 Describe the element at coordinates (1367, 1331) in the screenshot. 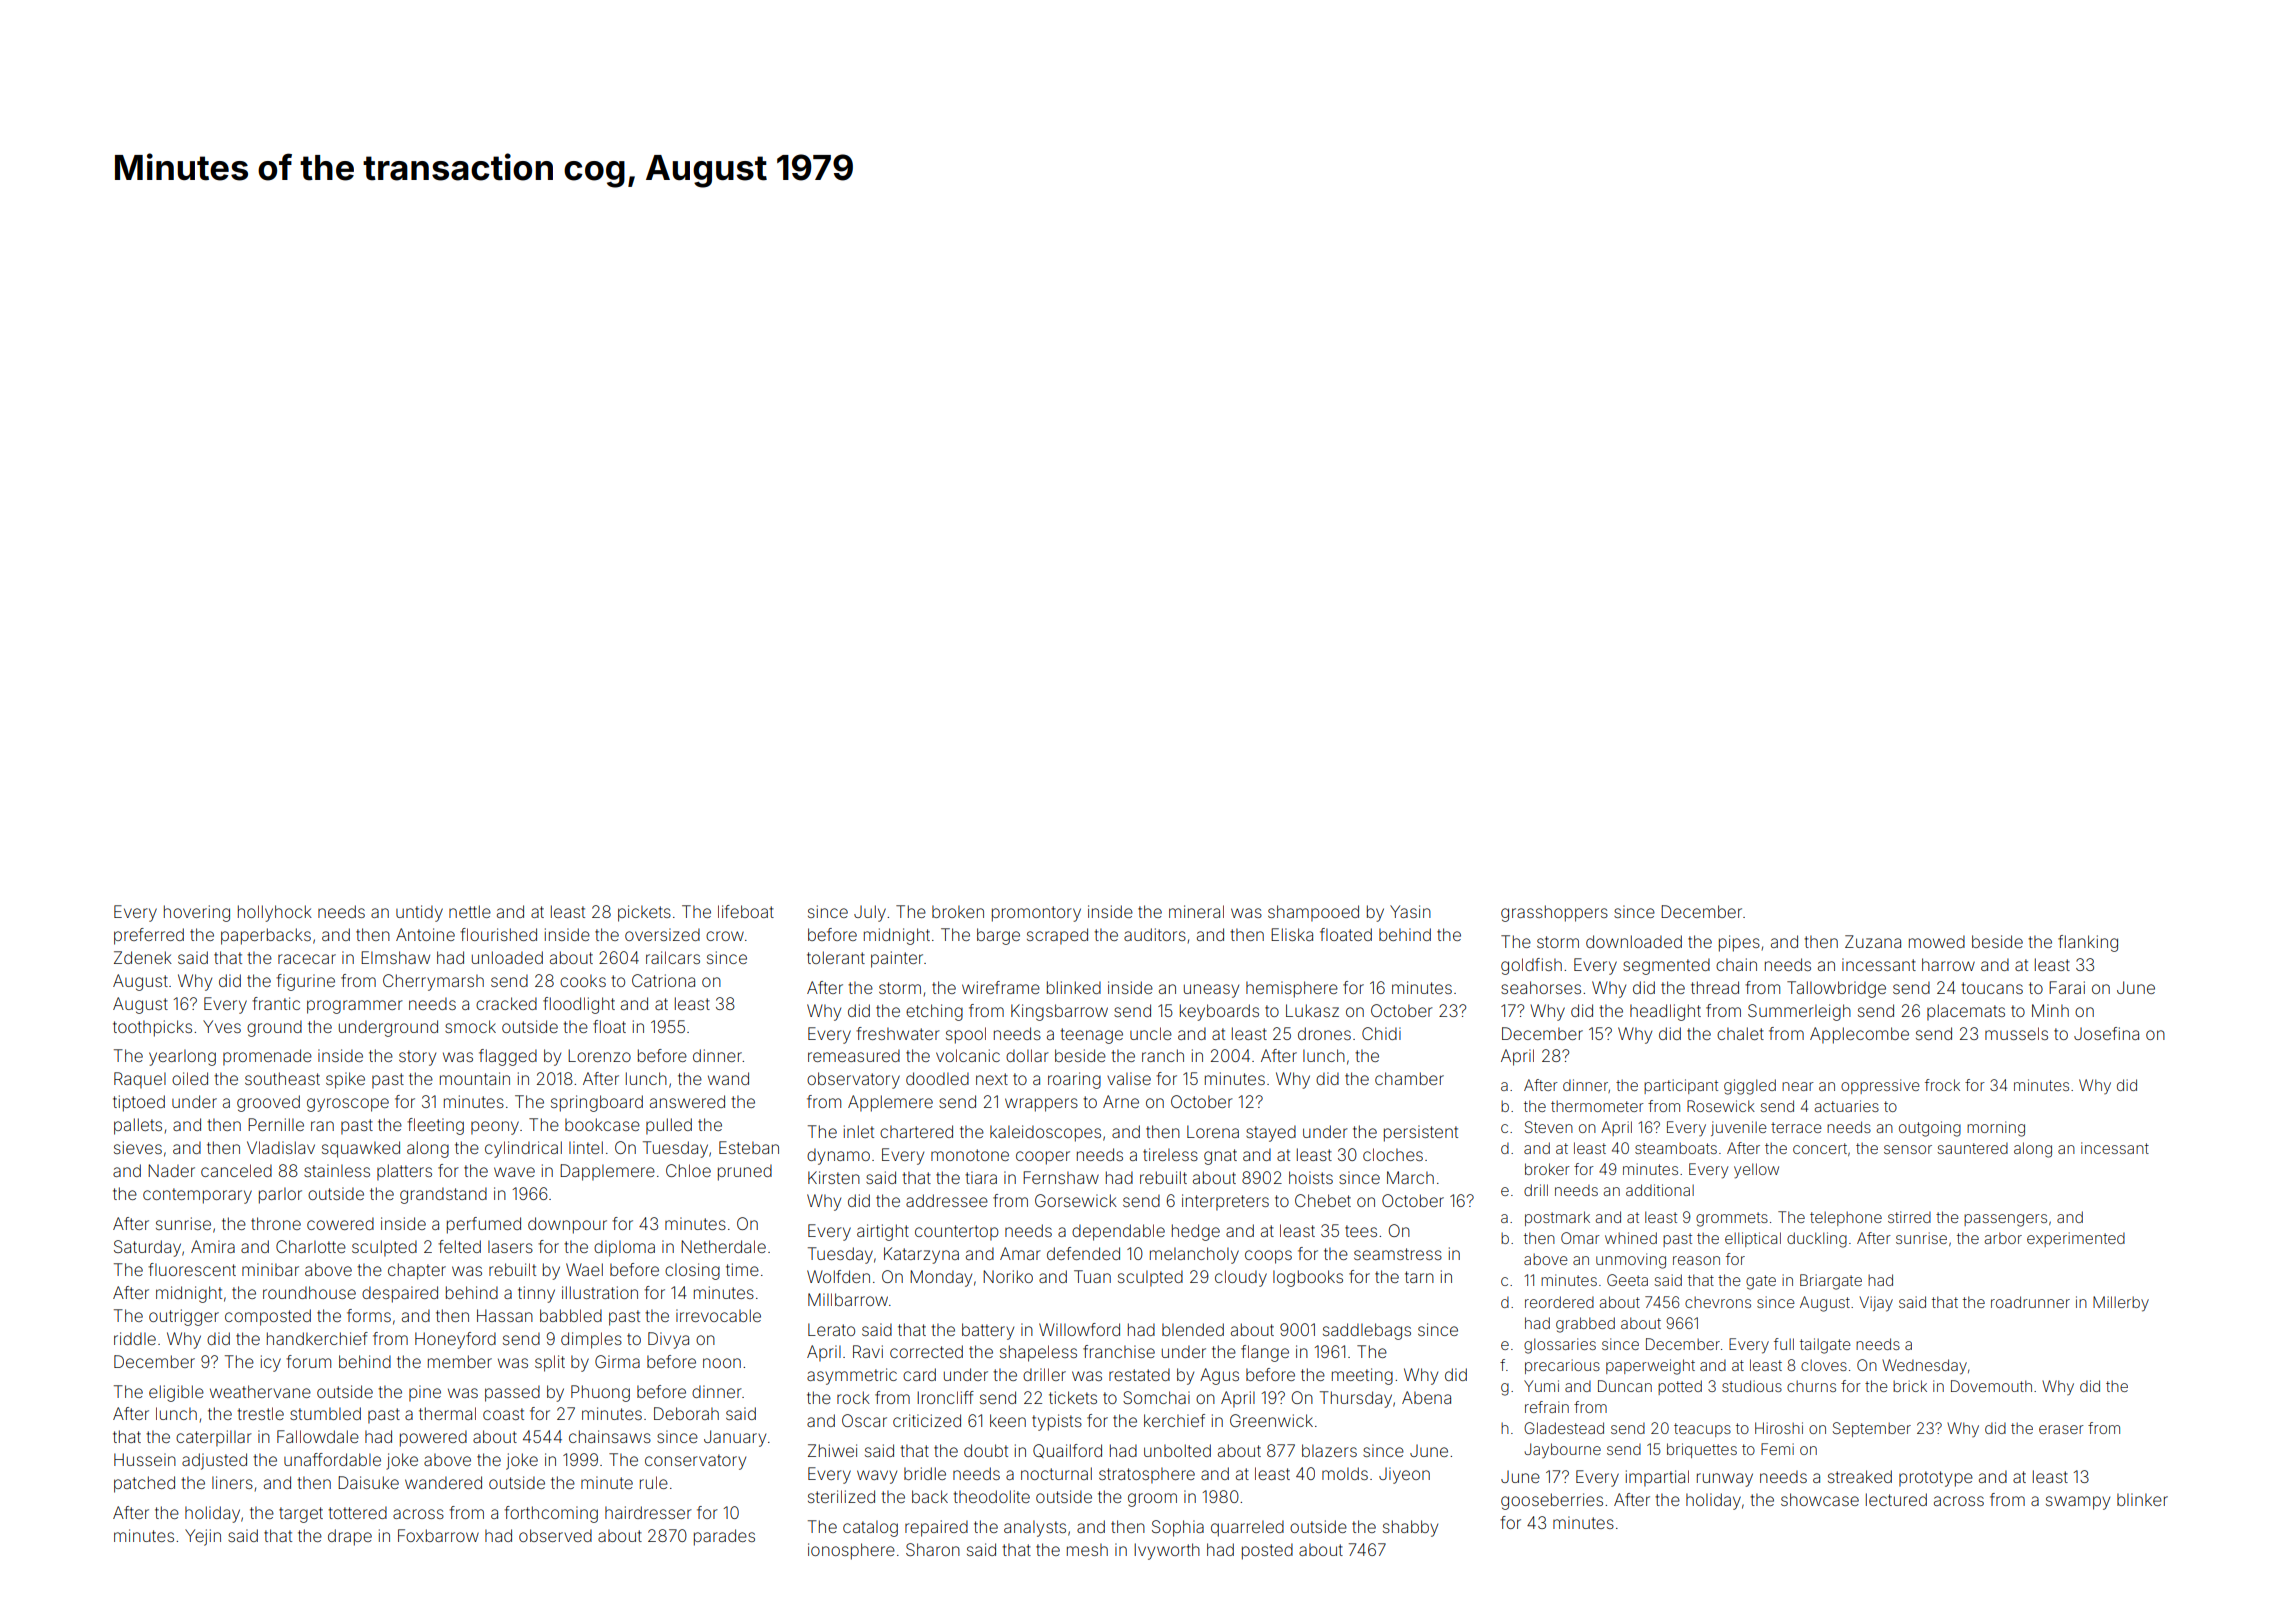

I see `saddlebags` at that location.
